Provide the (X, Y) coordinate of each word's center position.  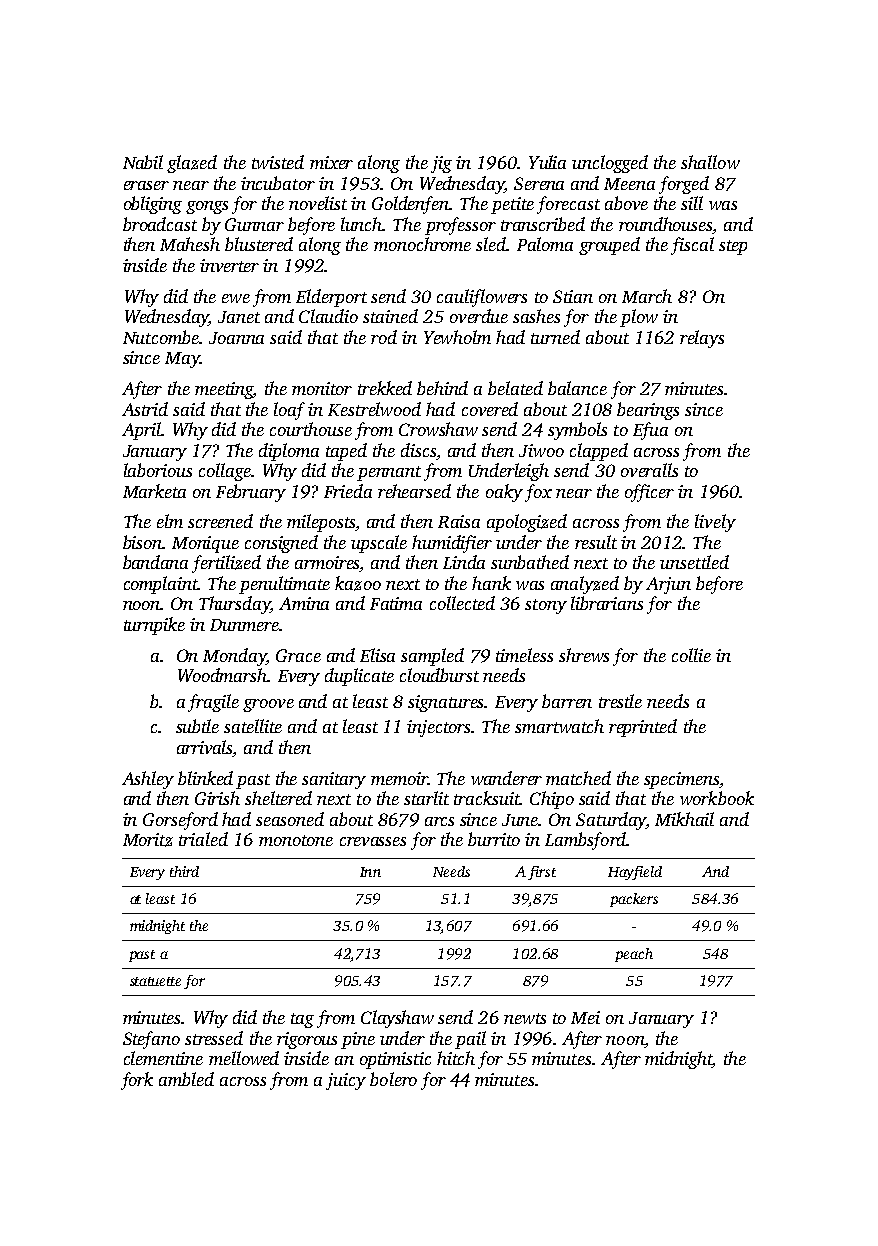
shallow (710, 162)
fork (137, 1081)
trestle (620, 701)
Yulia (547, 162)
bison (142, 542)
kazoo (358, 583)
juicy (346, 1081)
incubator (278, 183)
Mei (585, 1017)
